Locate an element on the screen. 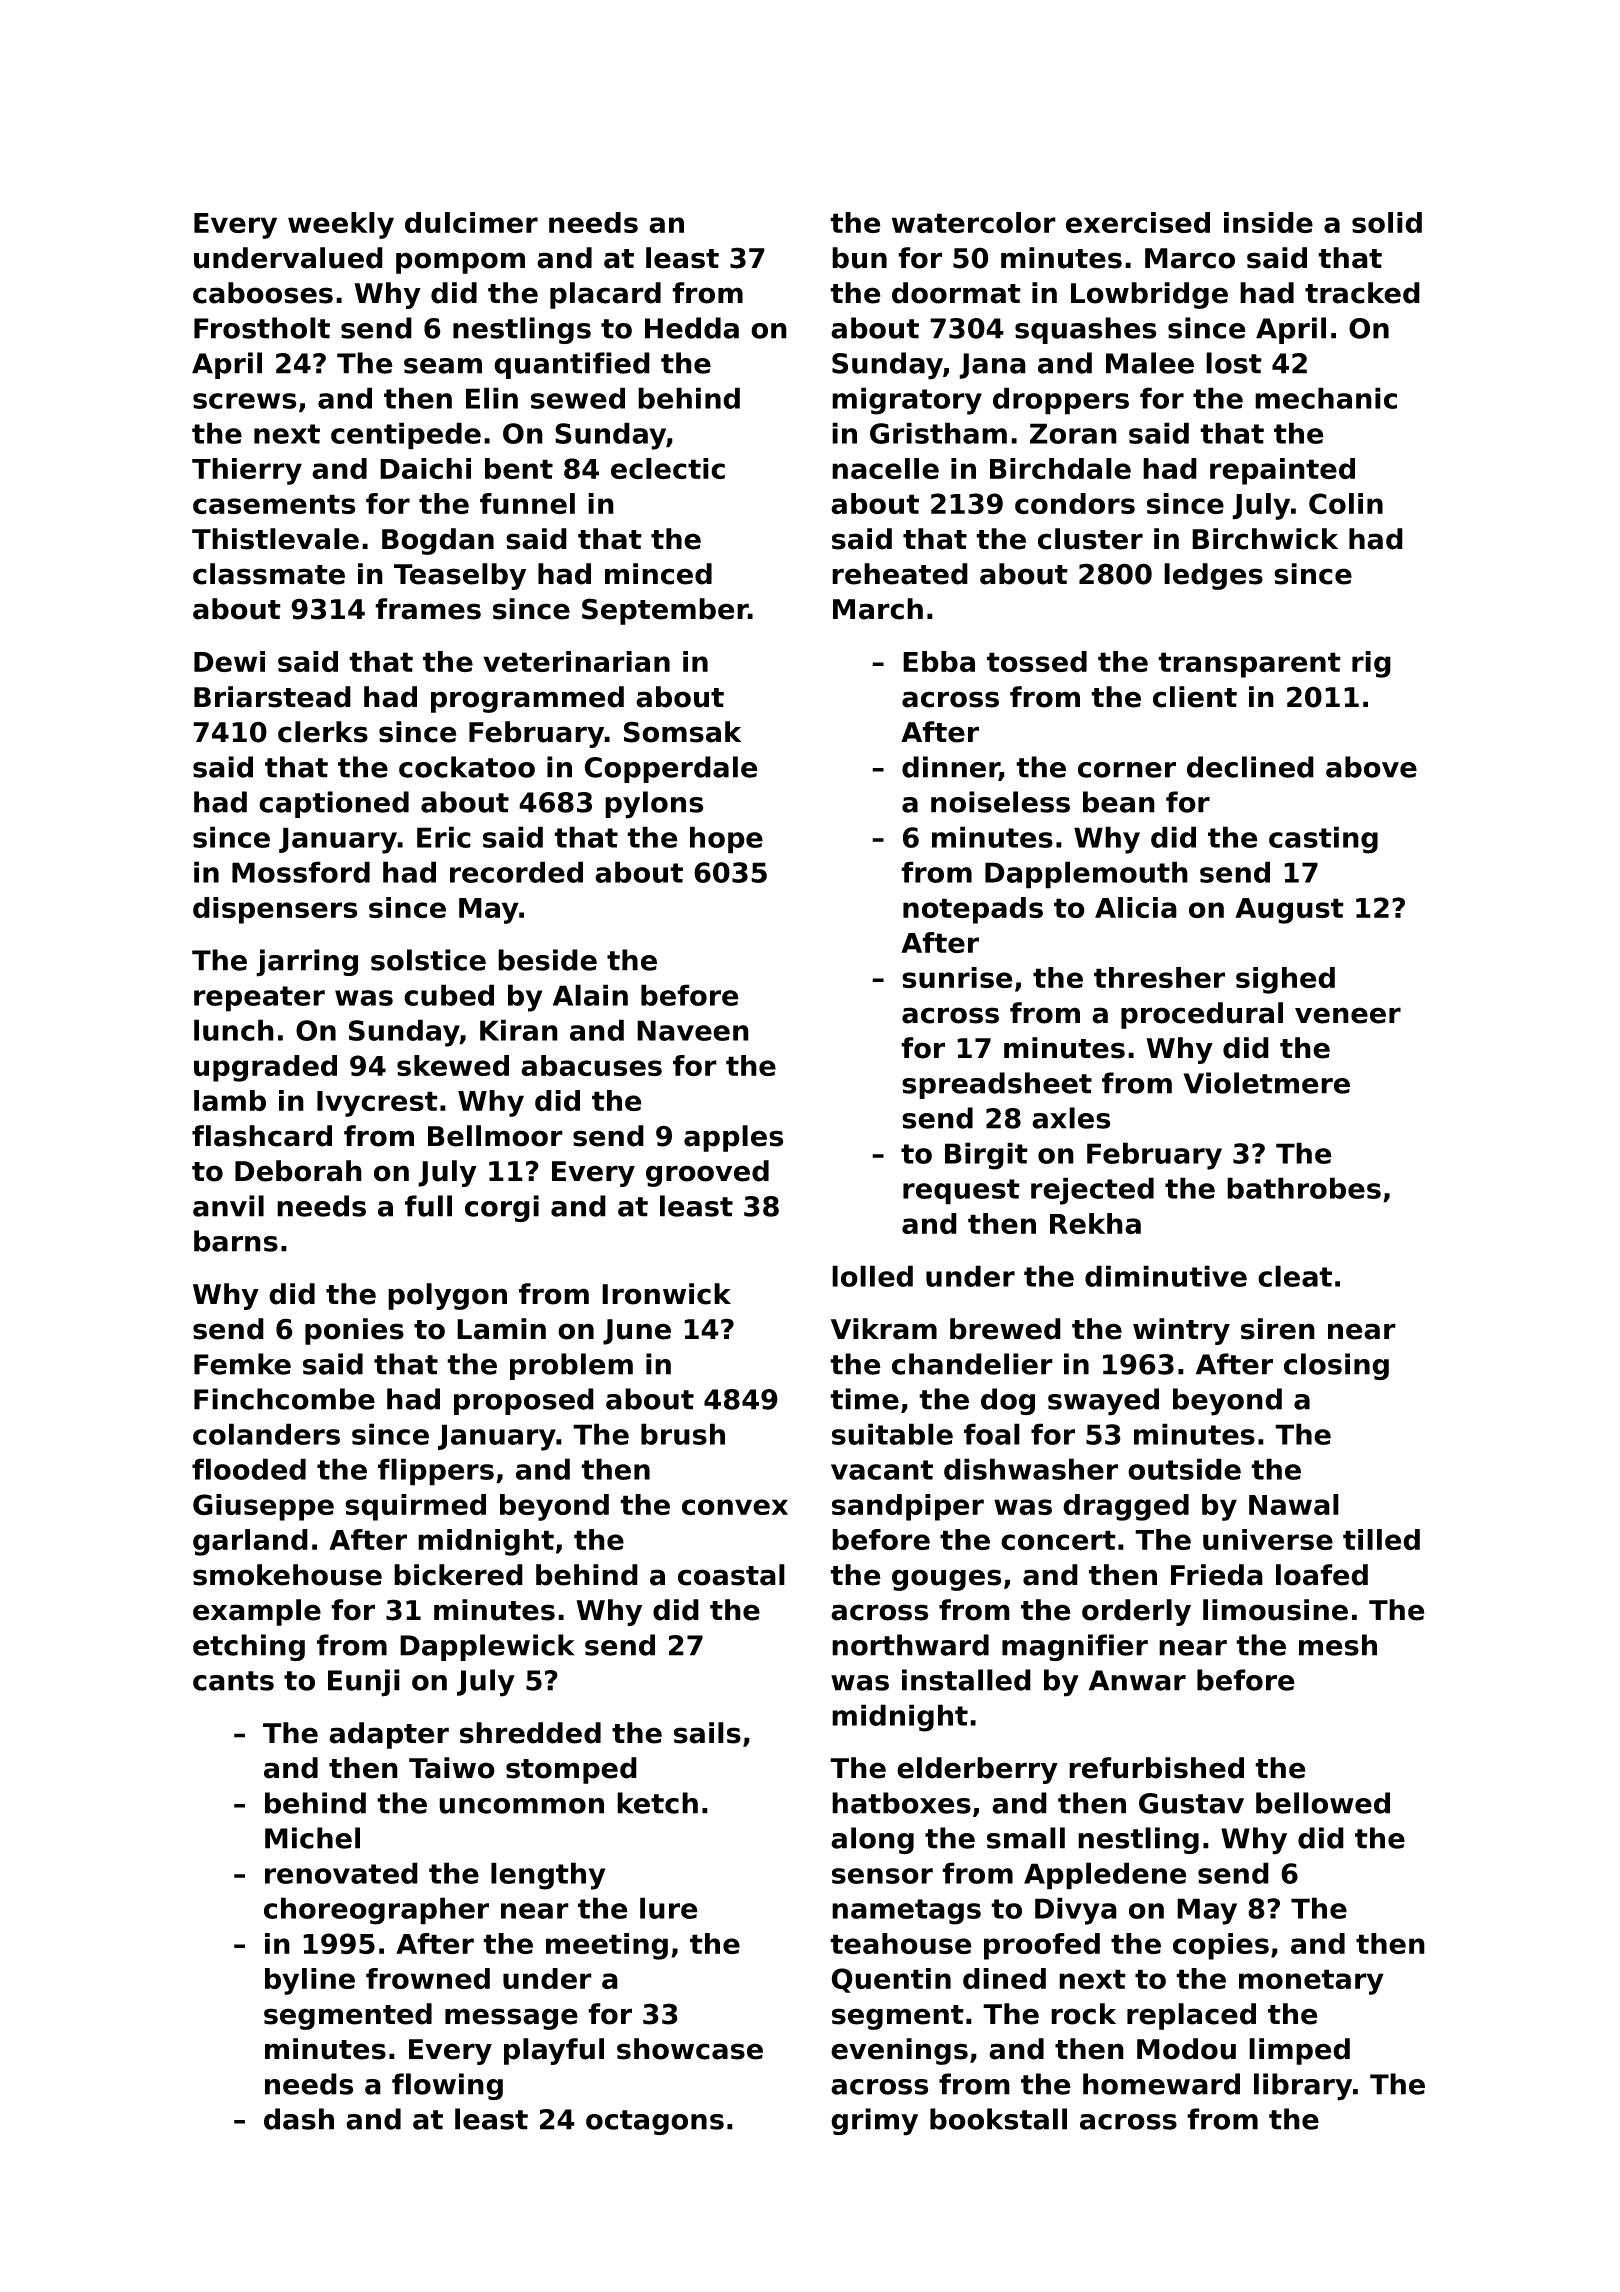 This screenshot has height=2292, width=1620. weekly is located at coordinates (341, 225).
